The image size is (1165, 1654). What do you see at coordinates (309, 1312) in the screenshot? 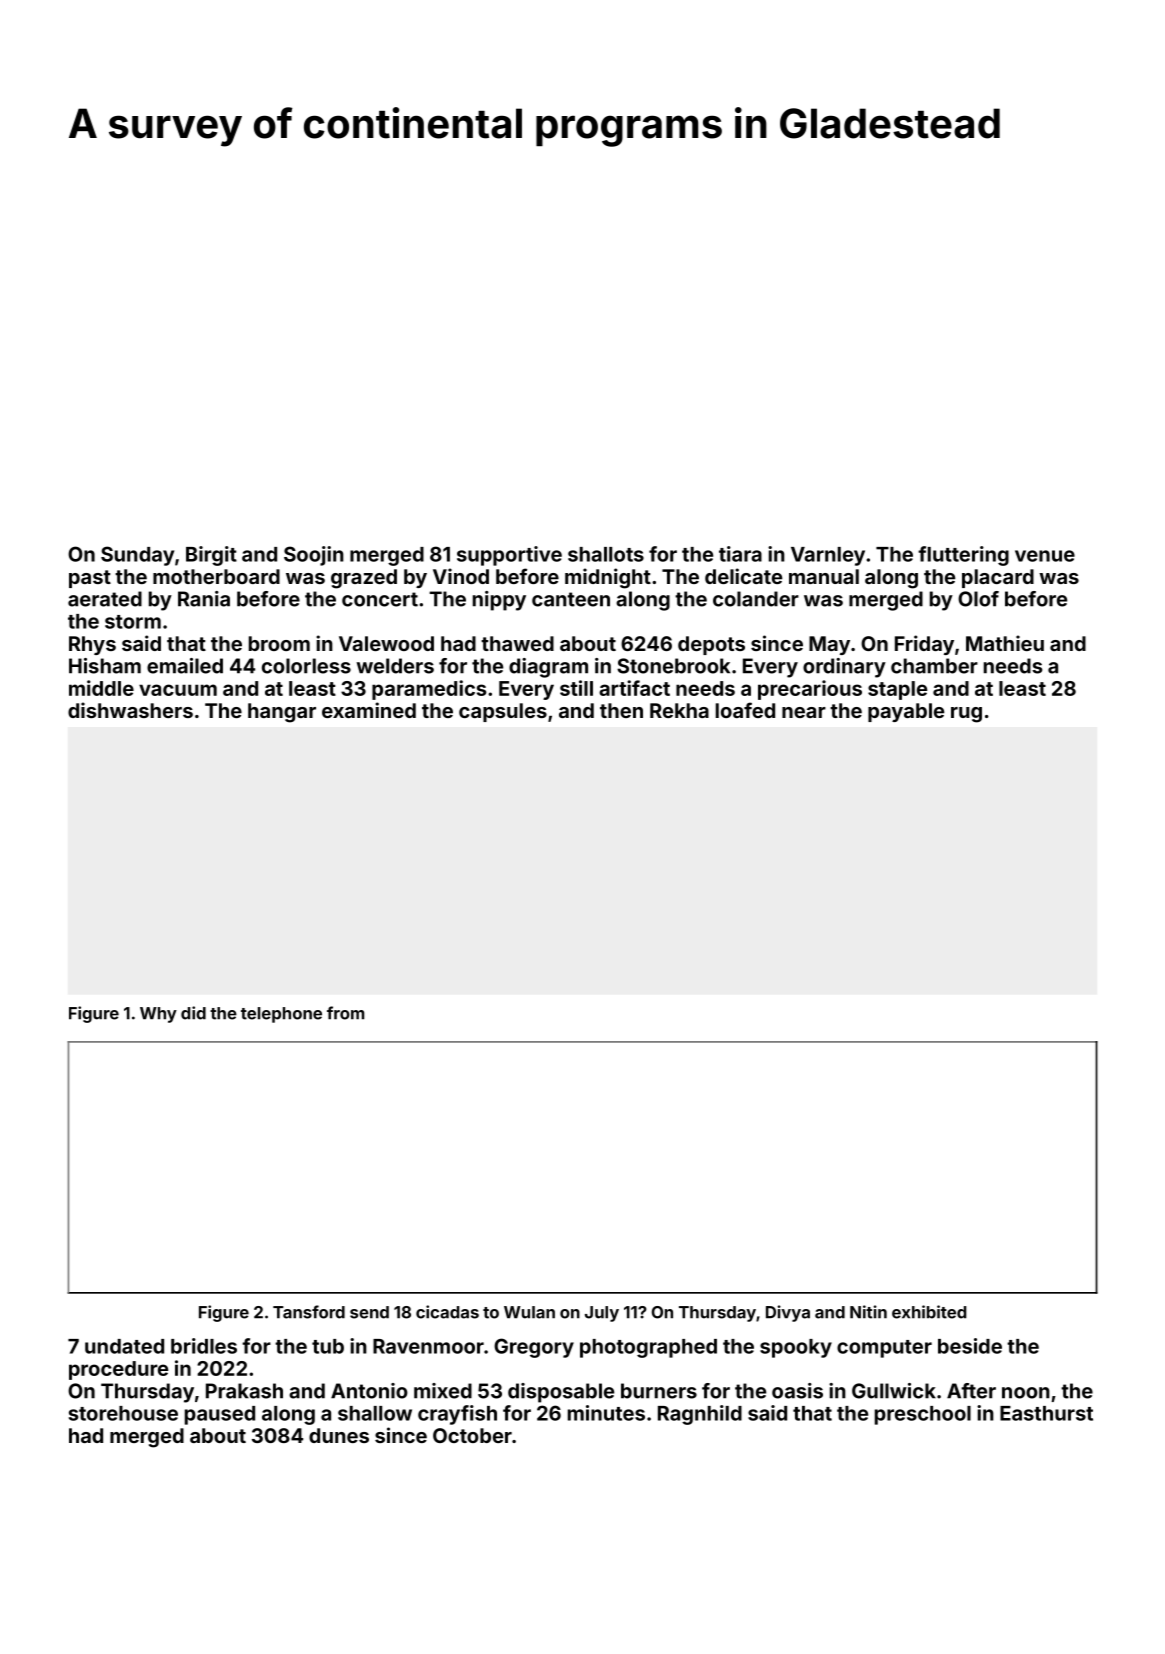
I see `Tansford` at bounding box center [309, 1312].
